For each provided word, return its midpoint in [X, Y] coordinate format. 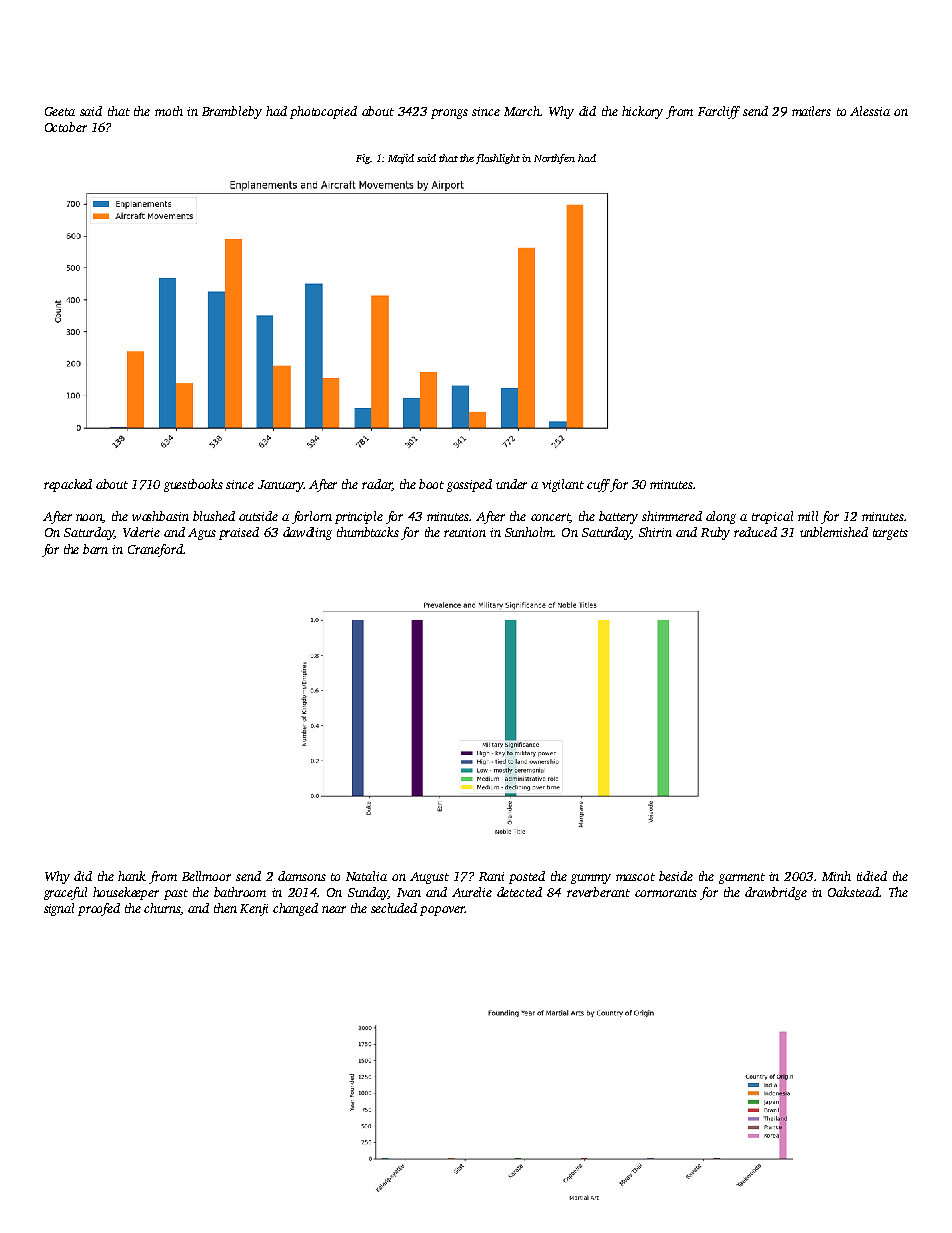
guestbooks [193, 485]
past [176, 894]
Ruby [715, 533]
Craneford [155, 550]
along [721, 517]
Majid [401, 159]
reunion [465, 532]
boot [431, 484]
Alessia [870, 111]
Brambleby [232, 112]
